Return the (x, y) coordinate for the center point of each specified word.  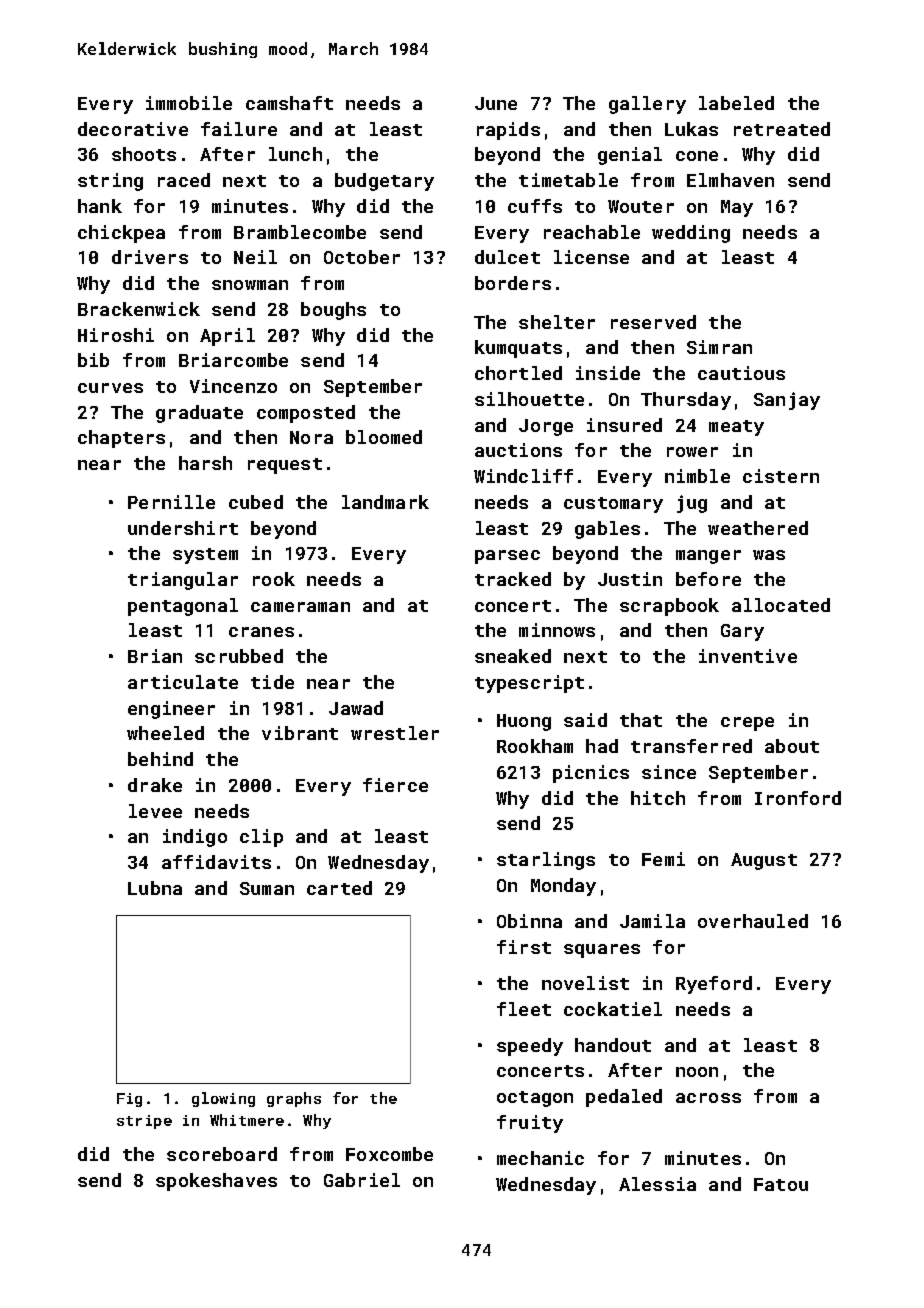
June (496, 103)
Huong (524, 722)
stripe (144, 1122)
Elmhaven (730, 180)
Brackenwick (139, 309)
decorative (133, 129)
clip (261, 838)
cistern (781, 476)
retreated (782, 129)
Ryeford (714, 985)
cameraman (300, 607)
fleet (524, 1009)
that (641, 720)
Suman (267, 888)
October (362, 257)
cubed (256, 502)
